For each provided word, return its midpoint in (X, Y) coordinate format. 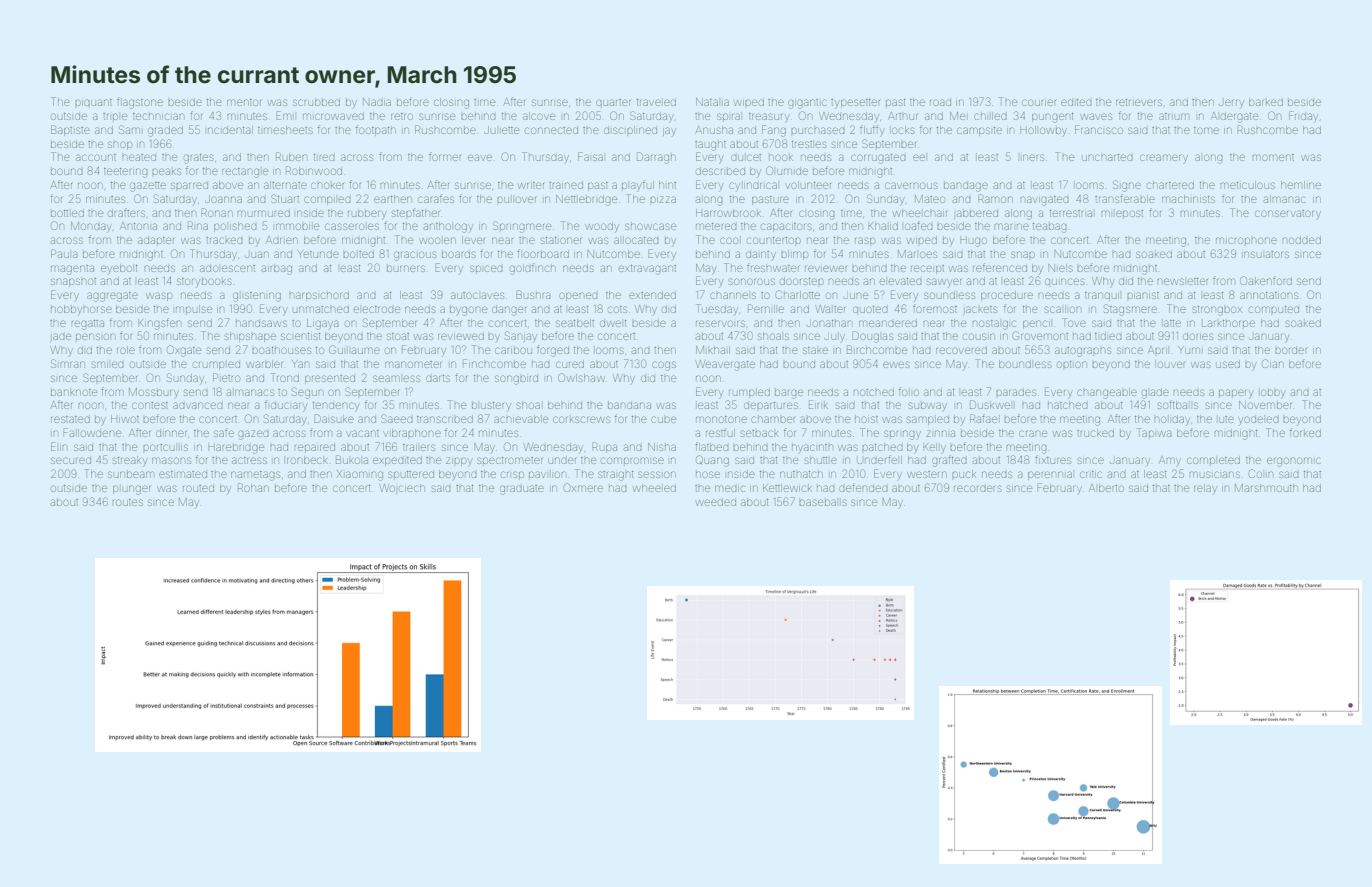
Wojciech (402, 489)
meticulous (1248, 185)
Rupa (604, 447)
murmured (264, 213)
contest (150, 405)
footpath (376, 130)
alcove (539, 116)
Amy (1170, 460)
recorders (978, 488)
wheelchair (920, 213)
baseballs (823, 502)
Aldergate (1234, 117)
